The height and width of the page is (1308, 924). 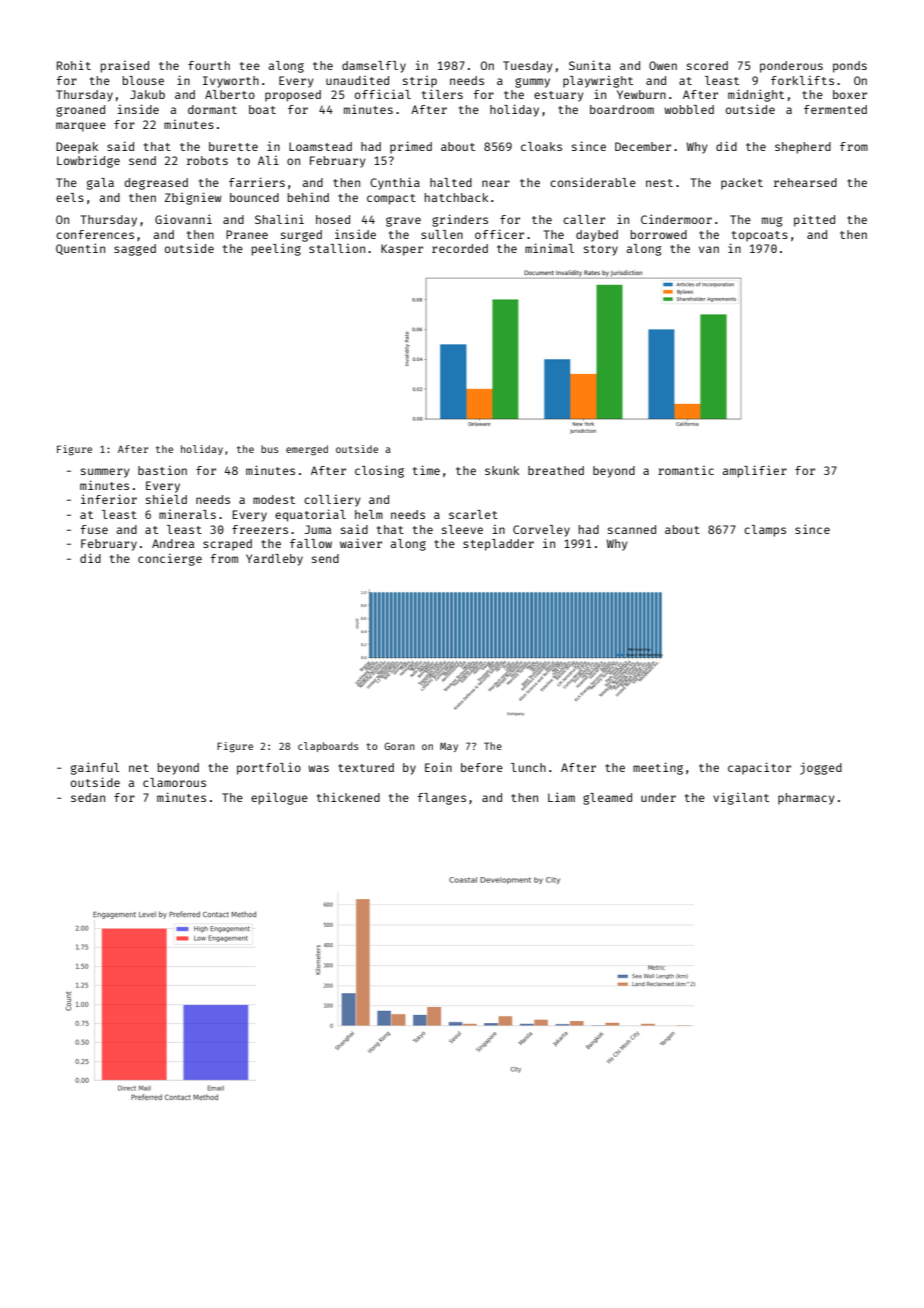 What do you see at coordinates (276, 250) in the page?
I see `peeling` at bounding box center [276, 250].
